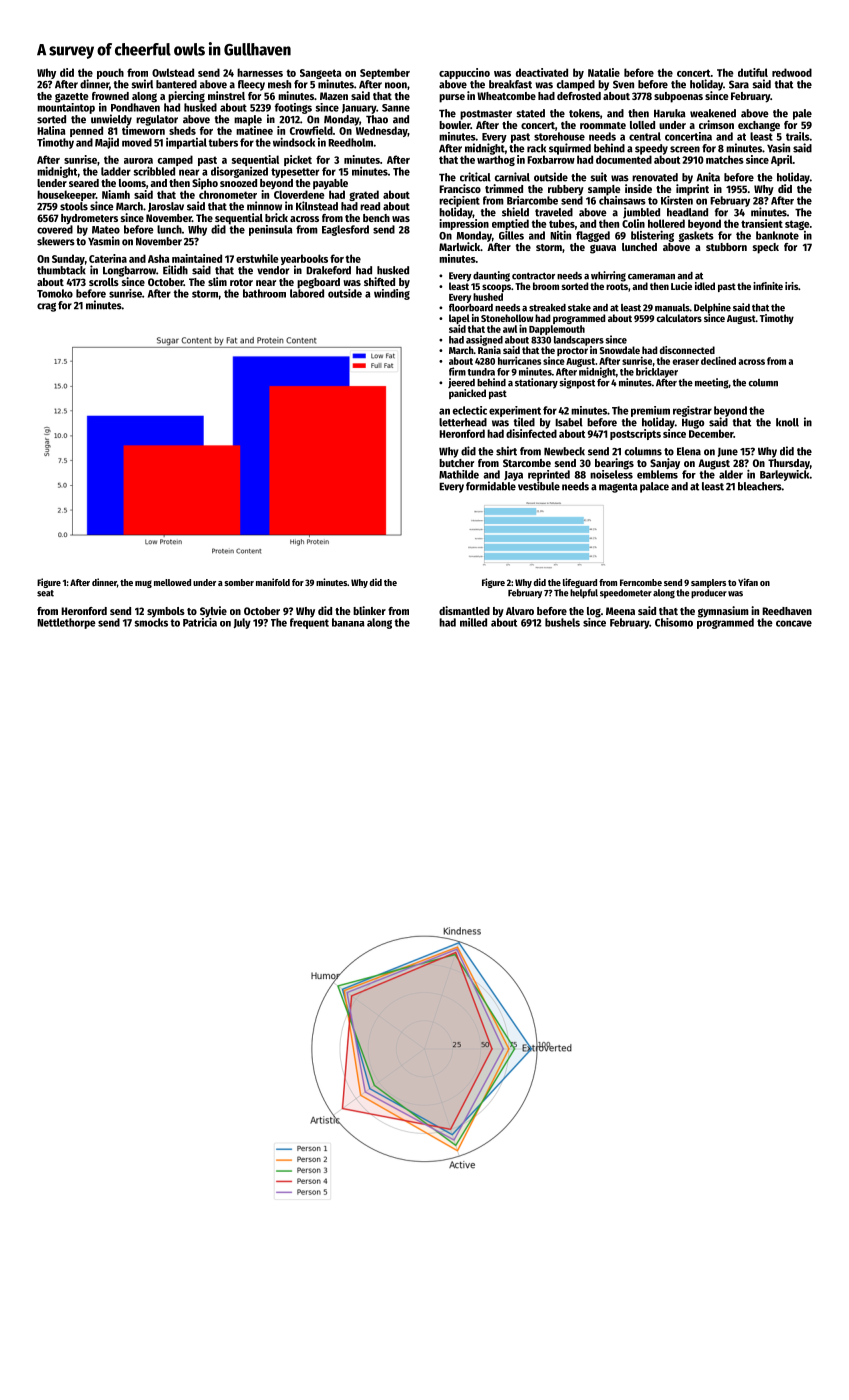 The image size is (849, 1400). I want to click on hollered, so click(666, 223).
